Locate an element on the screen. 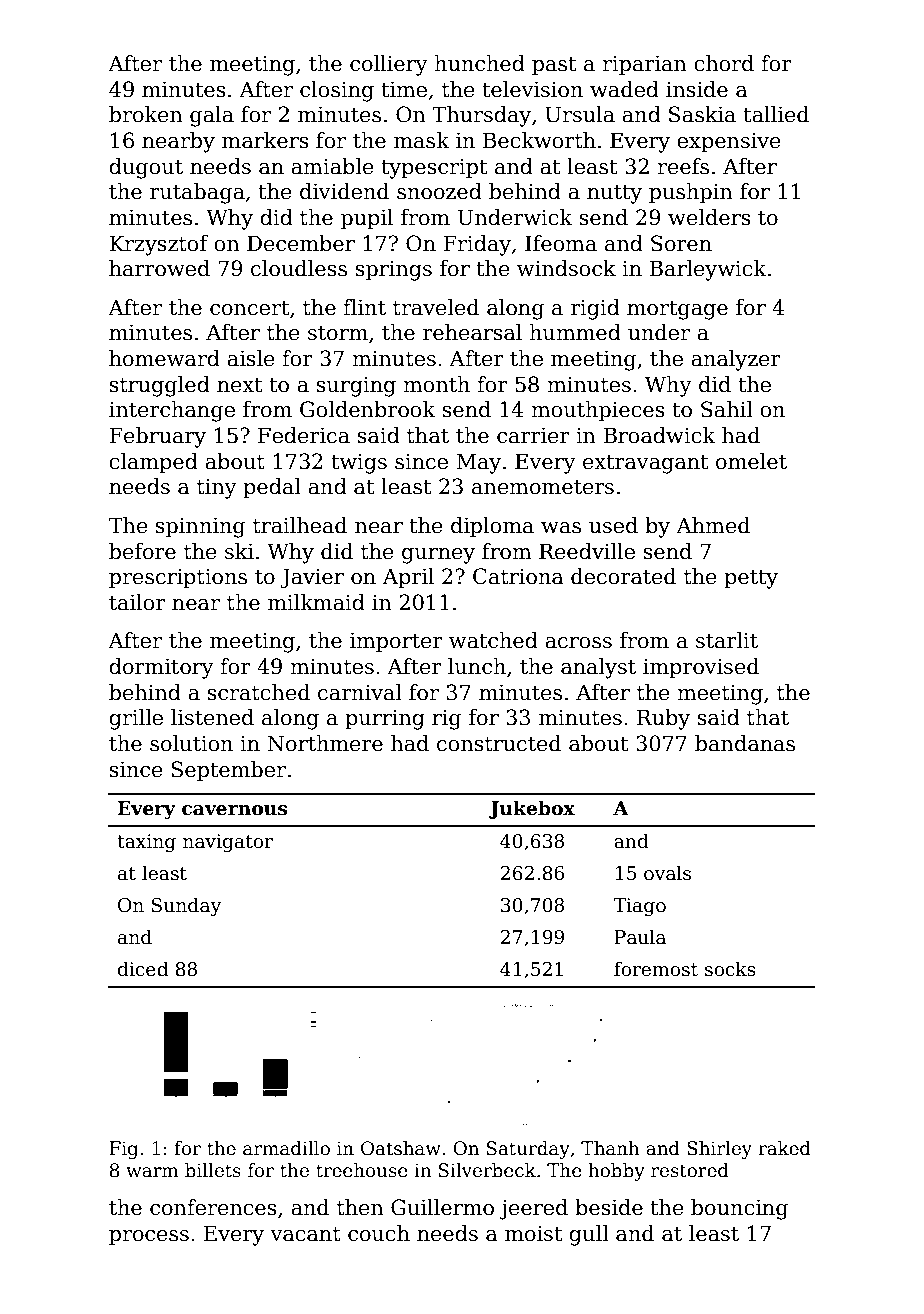 The width and height of the screenshot is (924, 1314). watched is located at coordinates (493, 640).
